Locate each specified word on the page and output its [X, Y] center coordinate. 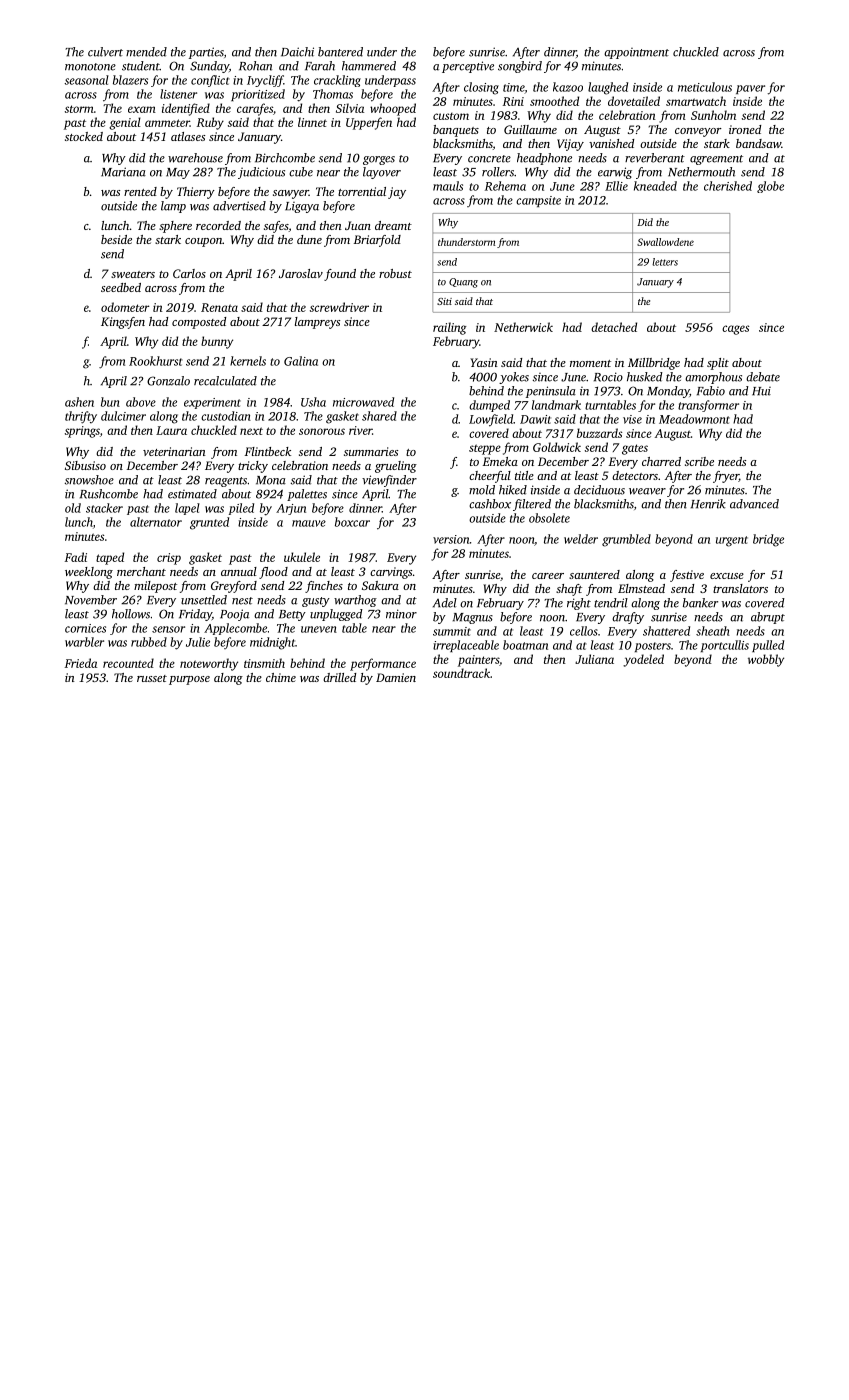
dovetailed [634, 101]
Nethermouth [701, 172]
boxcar [352, 522]
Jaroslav [301, 273]
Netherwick [523, 327]
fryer [726, 477]
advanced [754, 504]
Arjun [291, 509]
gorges [379, 160]
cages [735, 330]
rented [140, 191]
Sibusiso [85, 465]
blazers [130, 80]
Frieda [81, 663]
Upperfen [369, 123]
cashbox [490, 504]
